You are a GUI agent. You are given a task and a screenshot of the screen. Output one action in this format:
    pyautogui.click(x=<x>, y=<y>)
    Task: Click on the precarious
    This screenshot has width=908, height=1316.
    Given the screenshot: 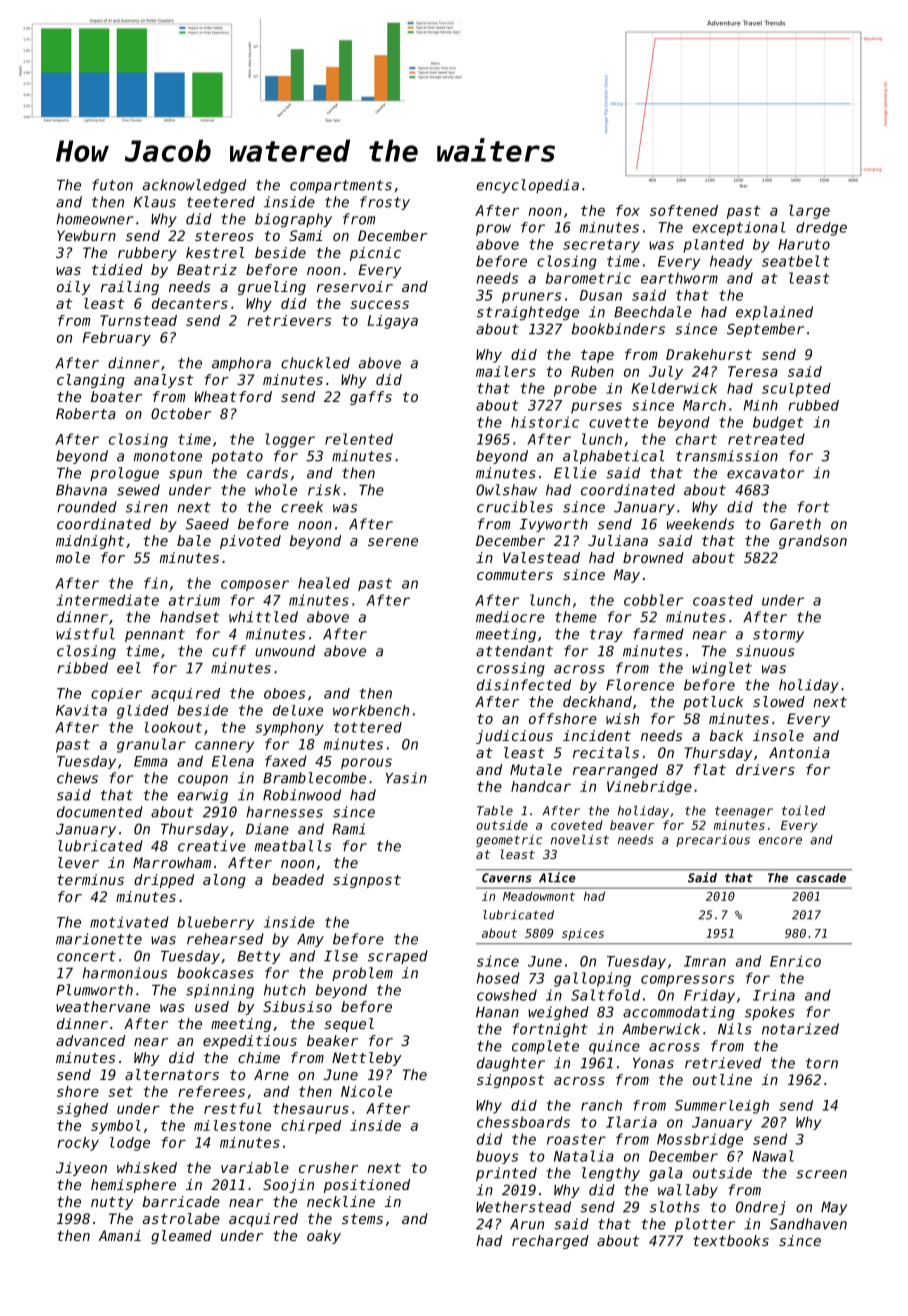 What is the action you would take?
    pyautogui.click(x=713, y=841)
